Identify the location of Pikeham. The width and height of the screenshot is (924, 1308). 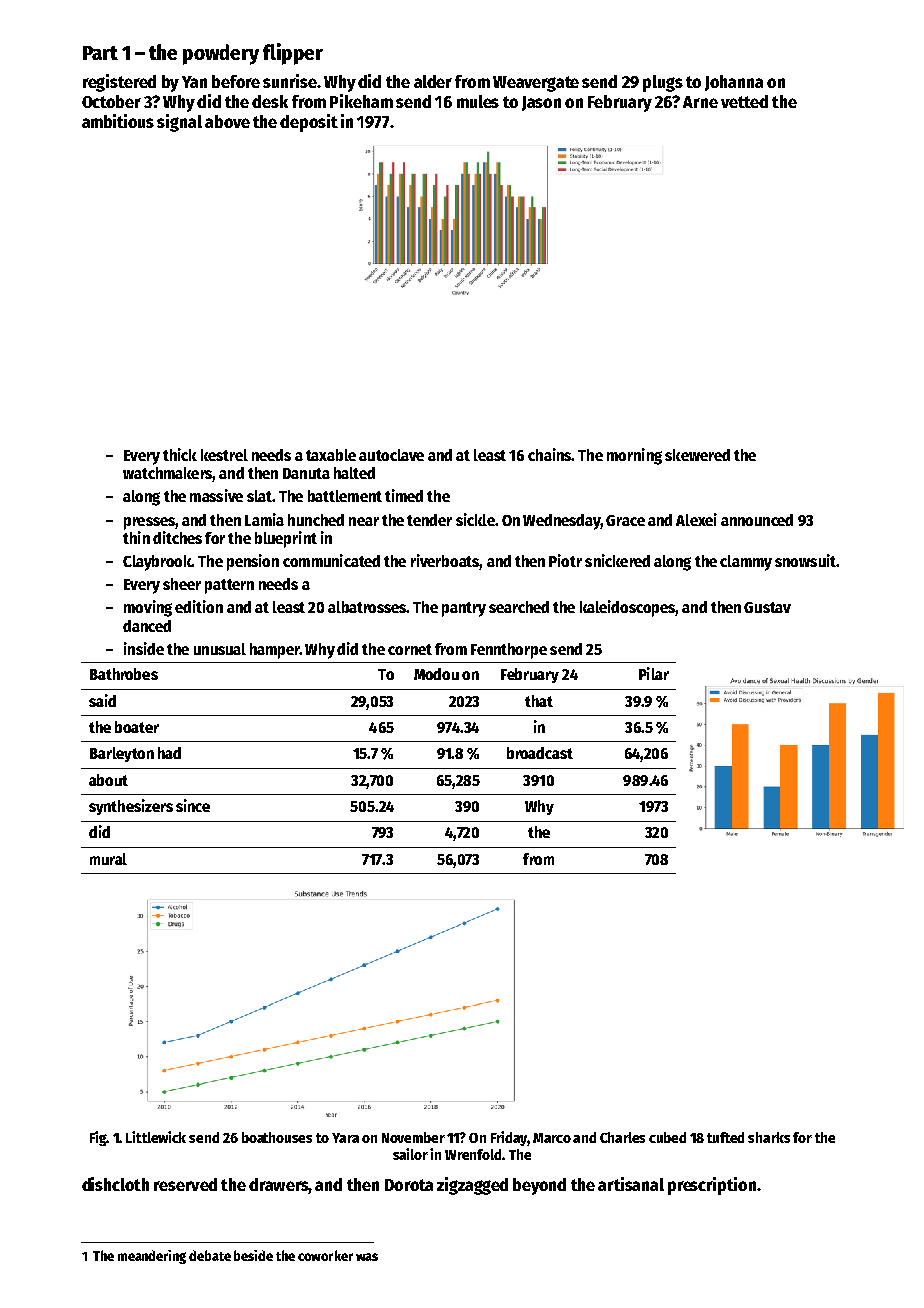
(361, 101).
